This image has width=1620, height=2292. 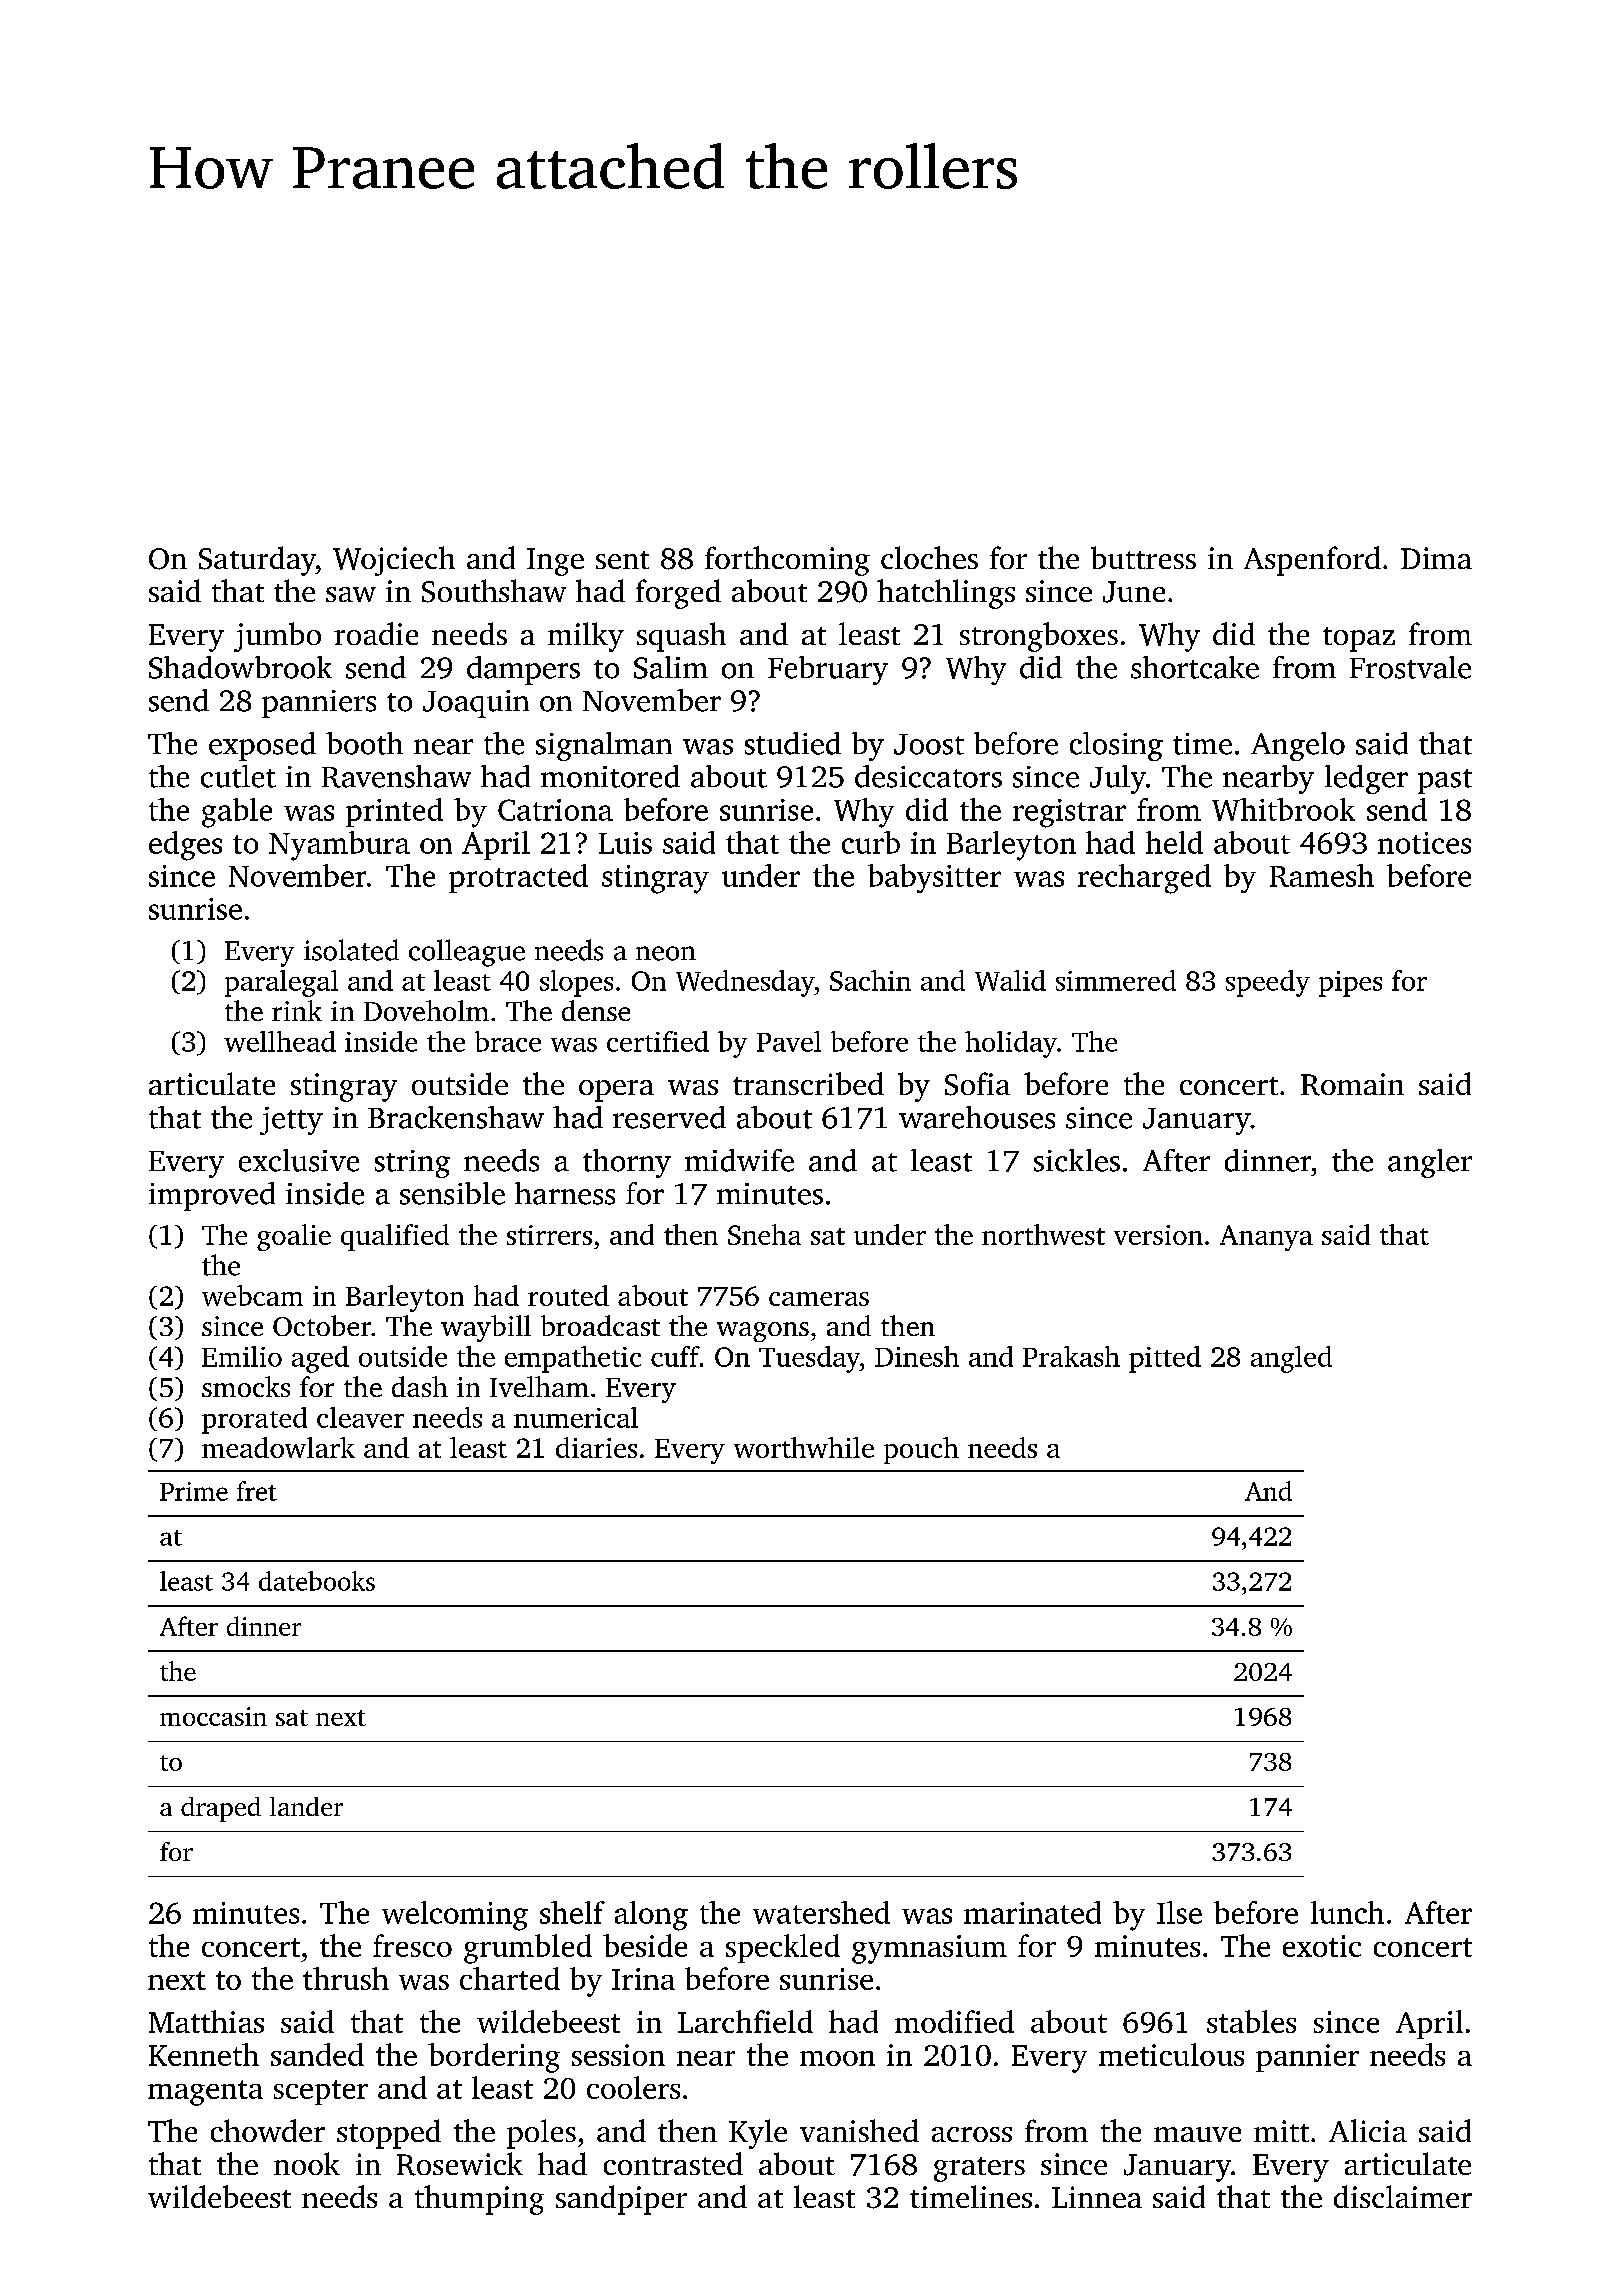 I want to click on meticulous, so click(x=1171, y=2054).
